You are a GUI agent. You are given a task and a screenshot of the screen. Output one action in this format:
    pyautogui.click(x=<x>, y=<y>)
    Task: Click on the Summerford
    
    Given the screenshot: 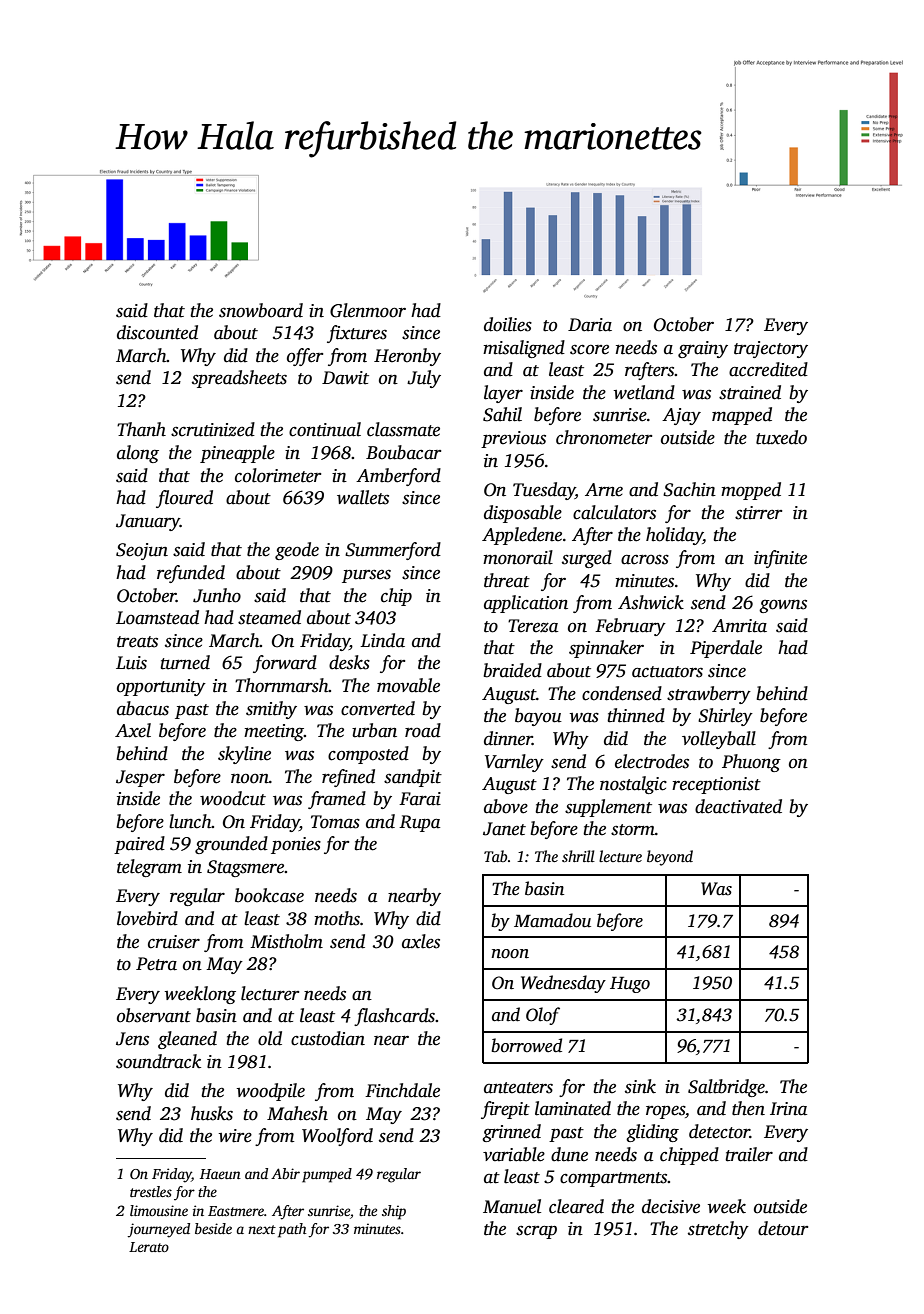 What is the action you would take?
    pyautogui.click(x=393, y=551)
